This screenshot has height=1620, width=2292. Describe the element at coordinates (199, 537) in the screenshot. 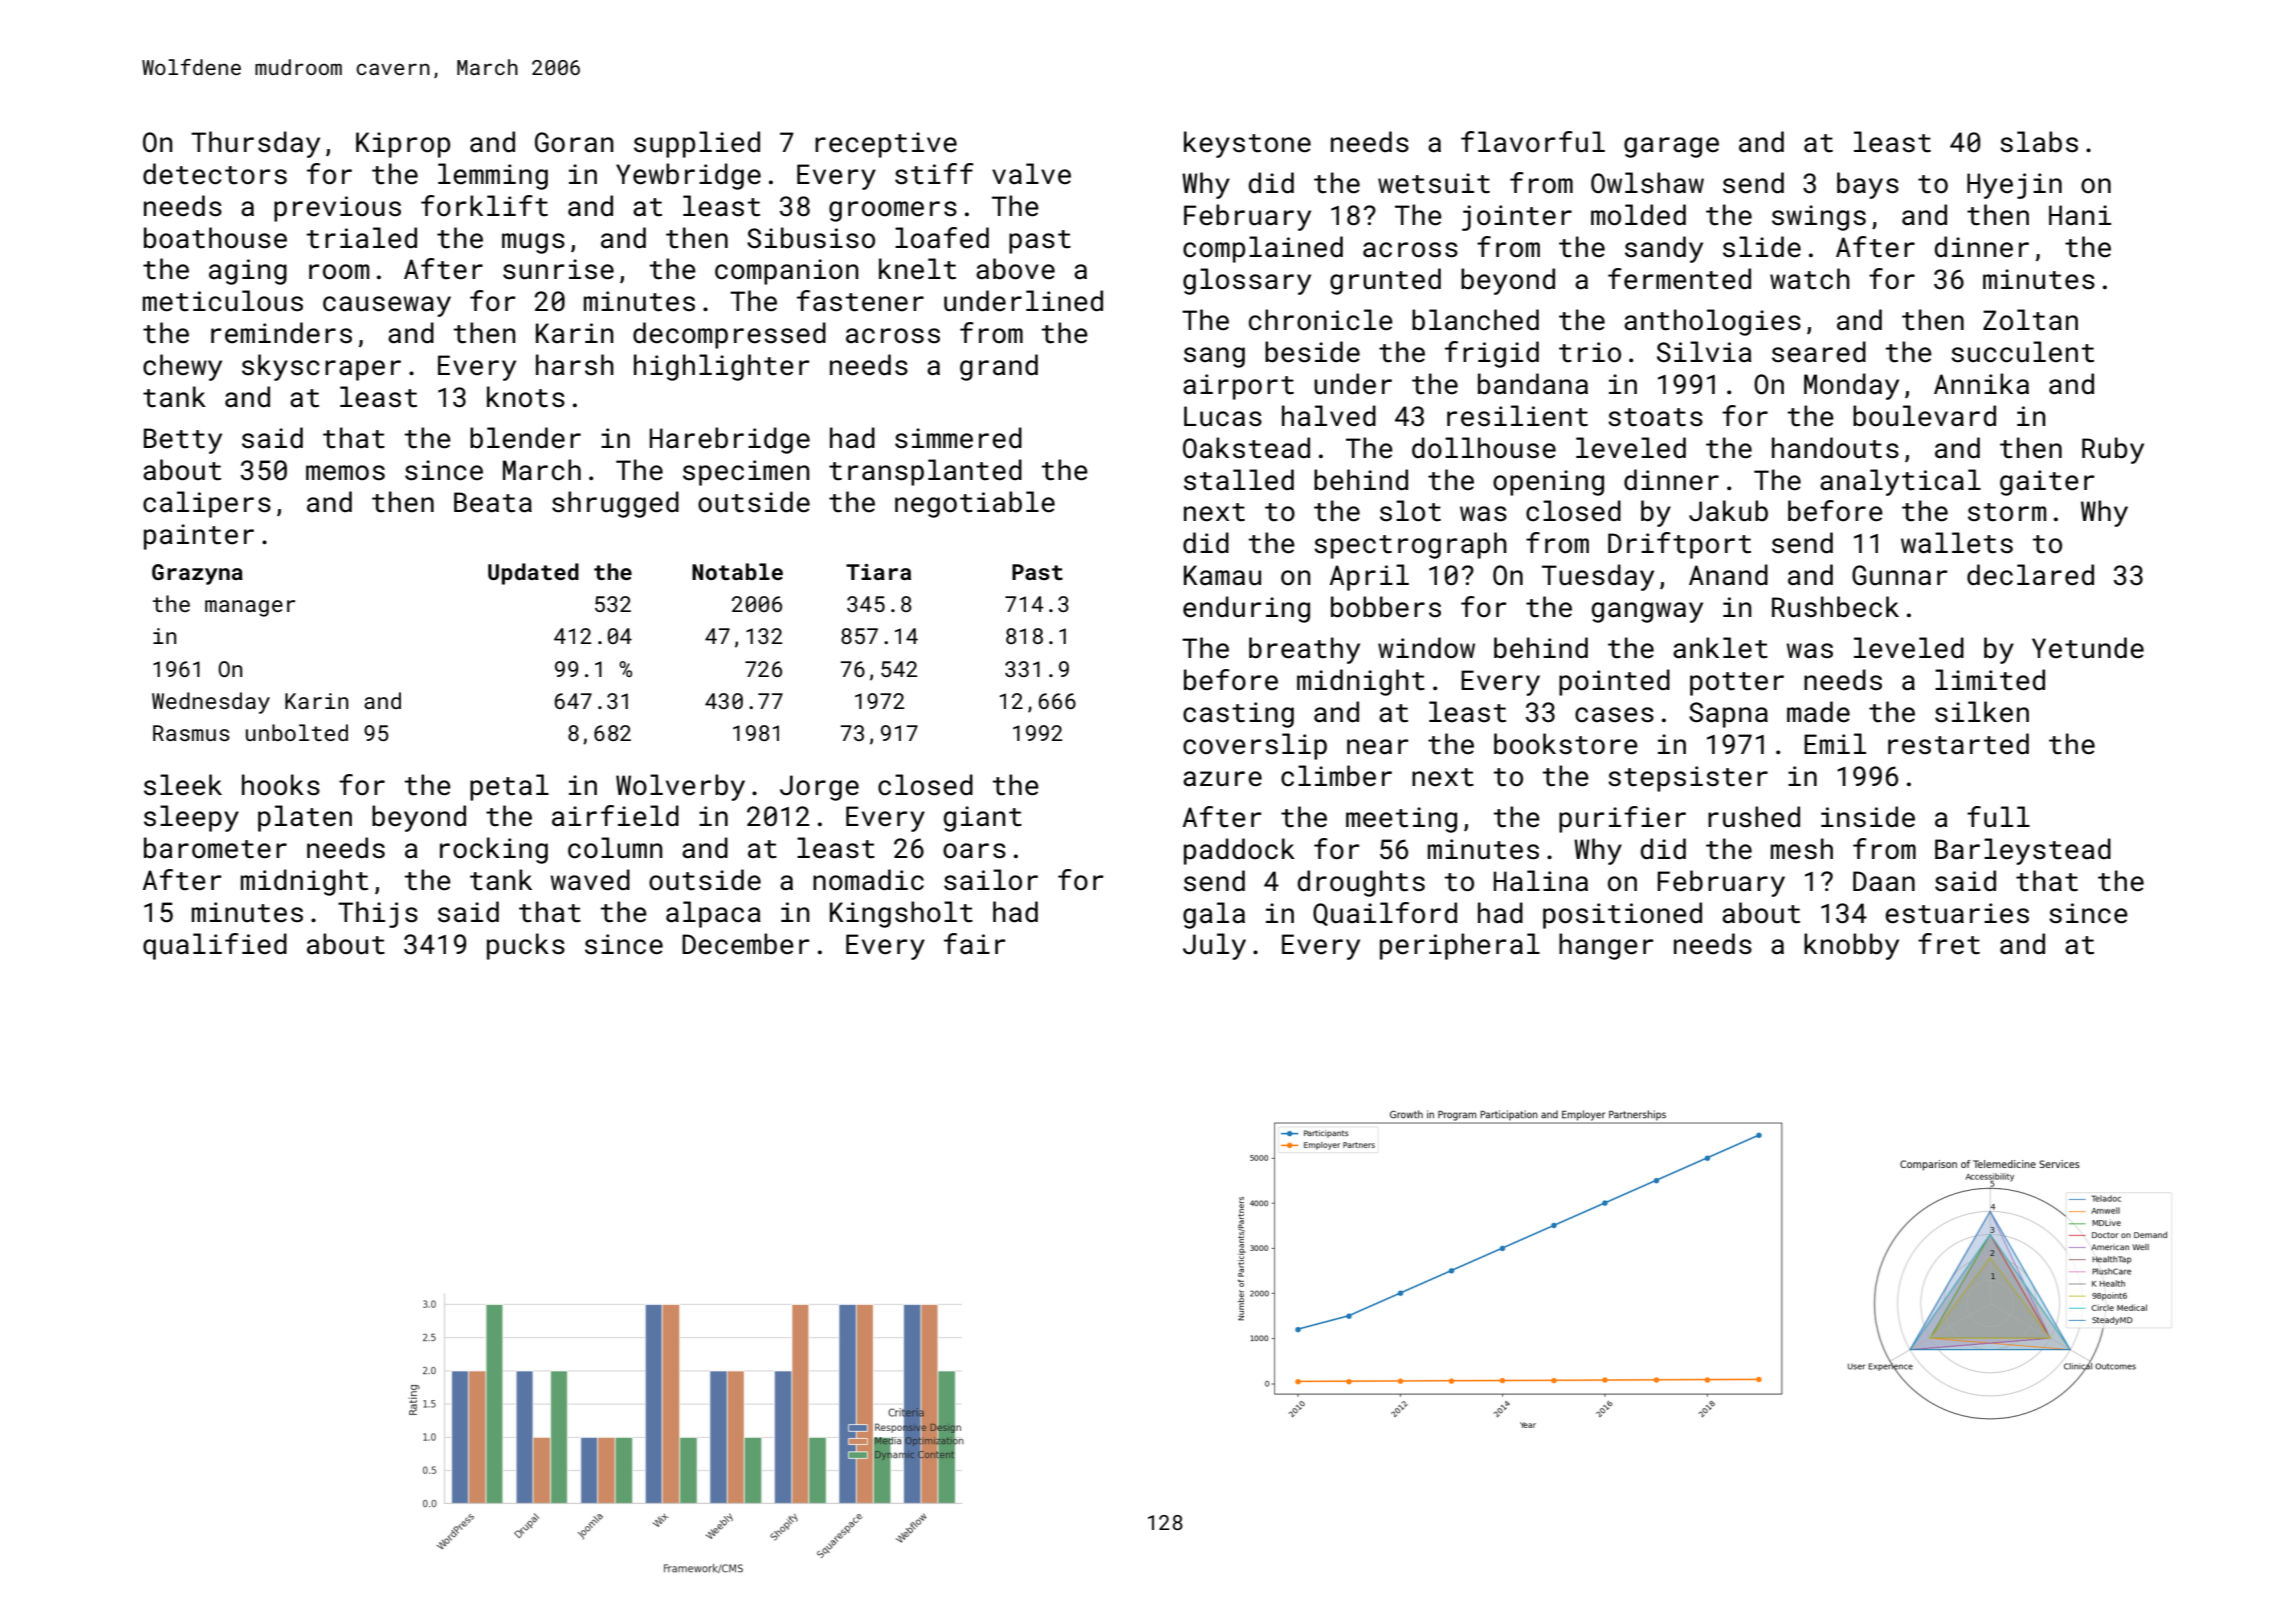

I see `painter` at that location.
